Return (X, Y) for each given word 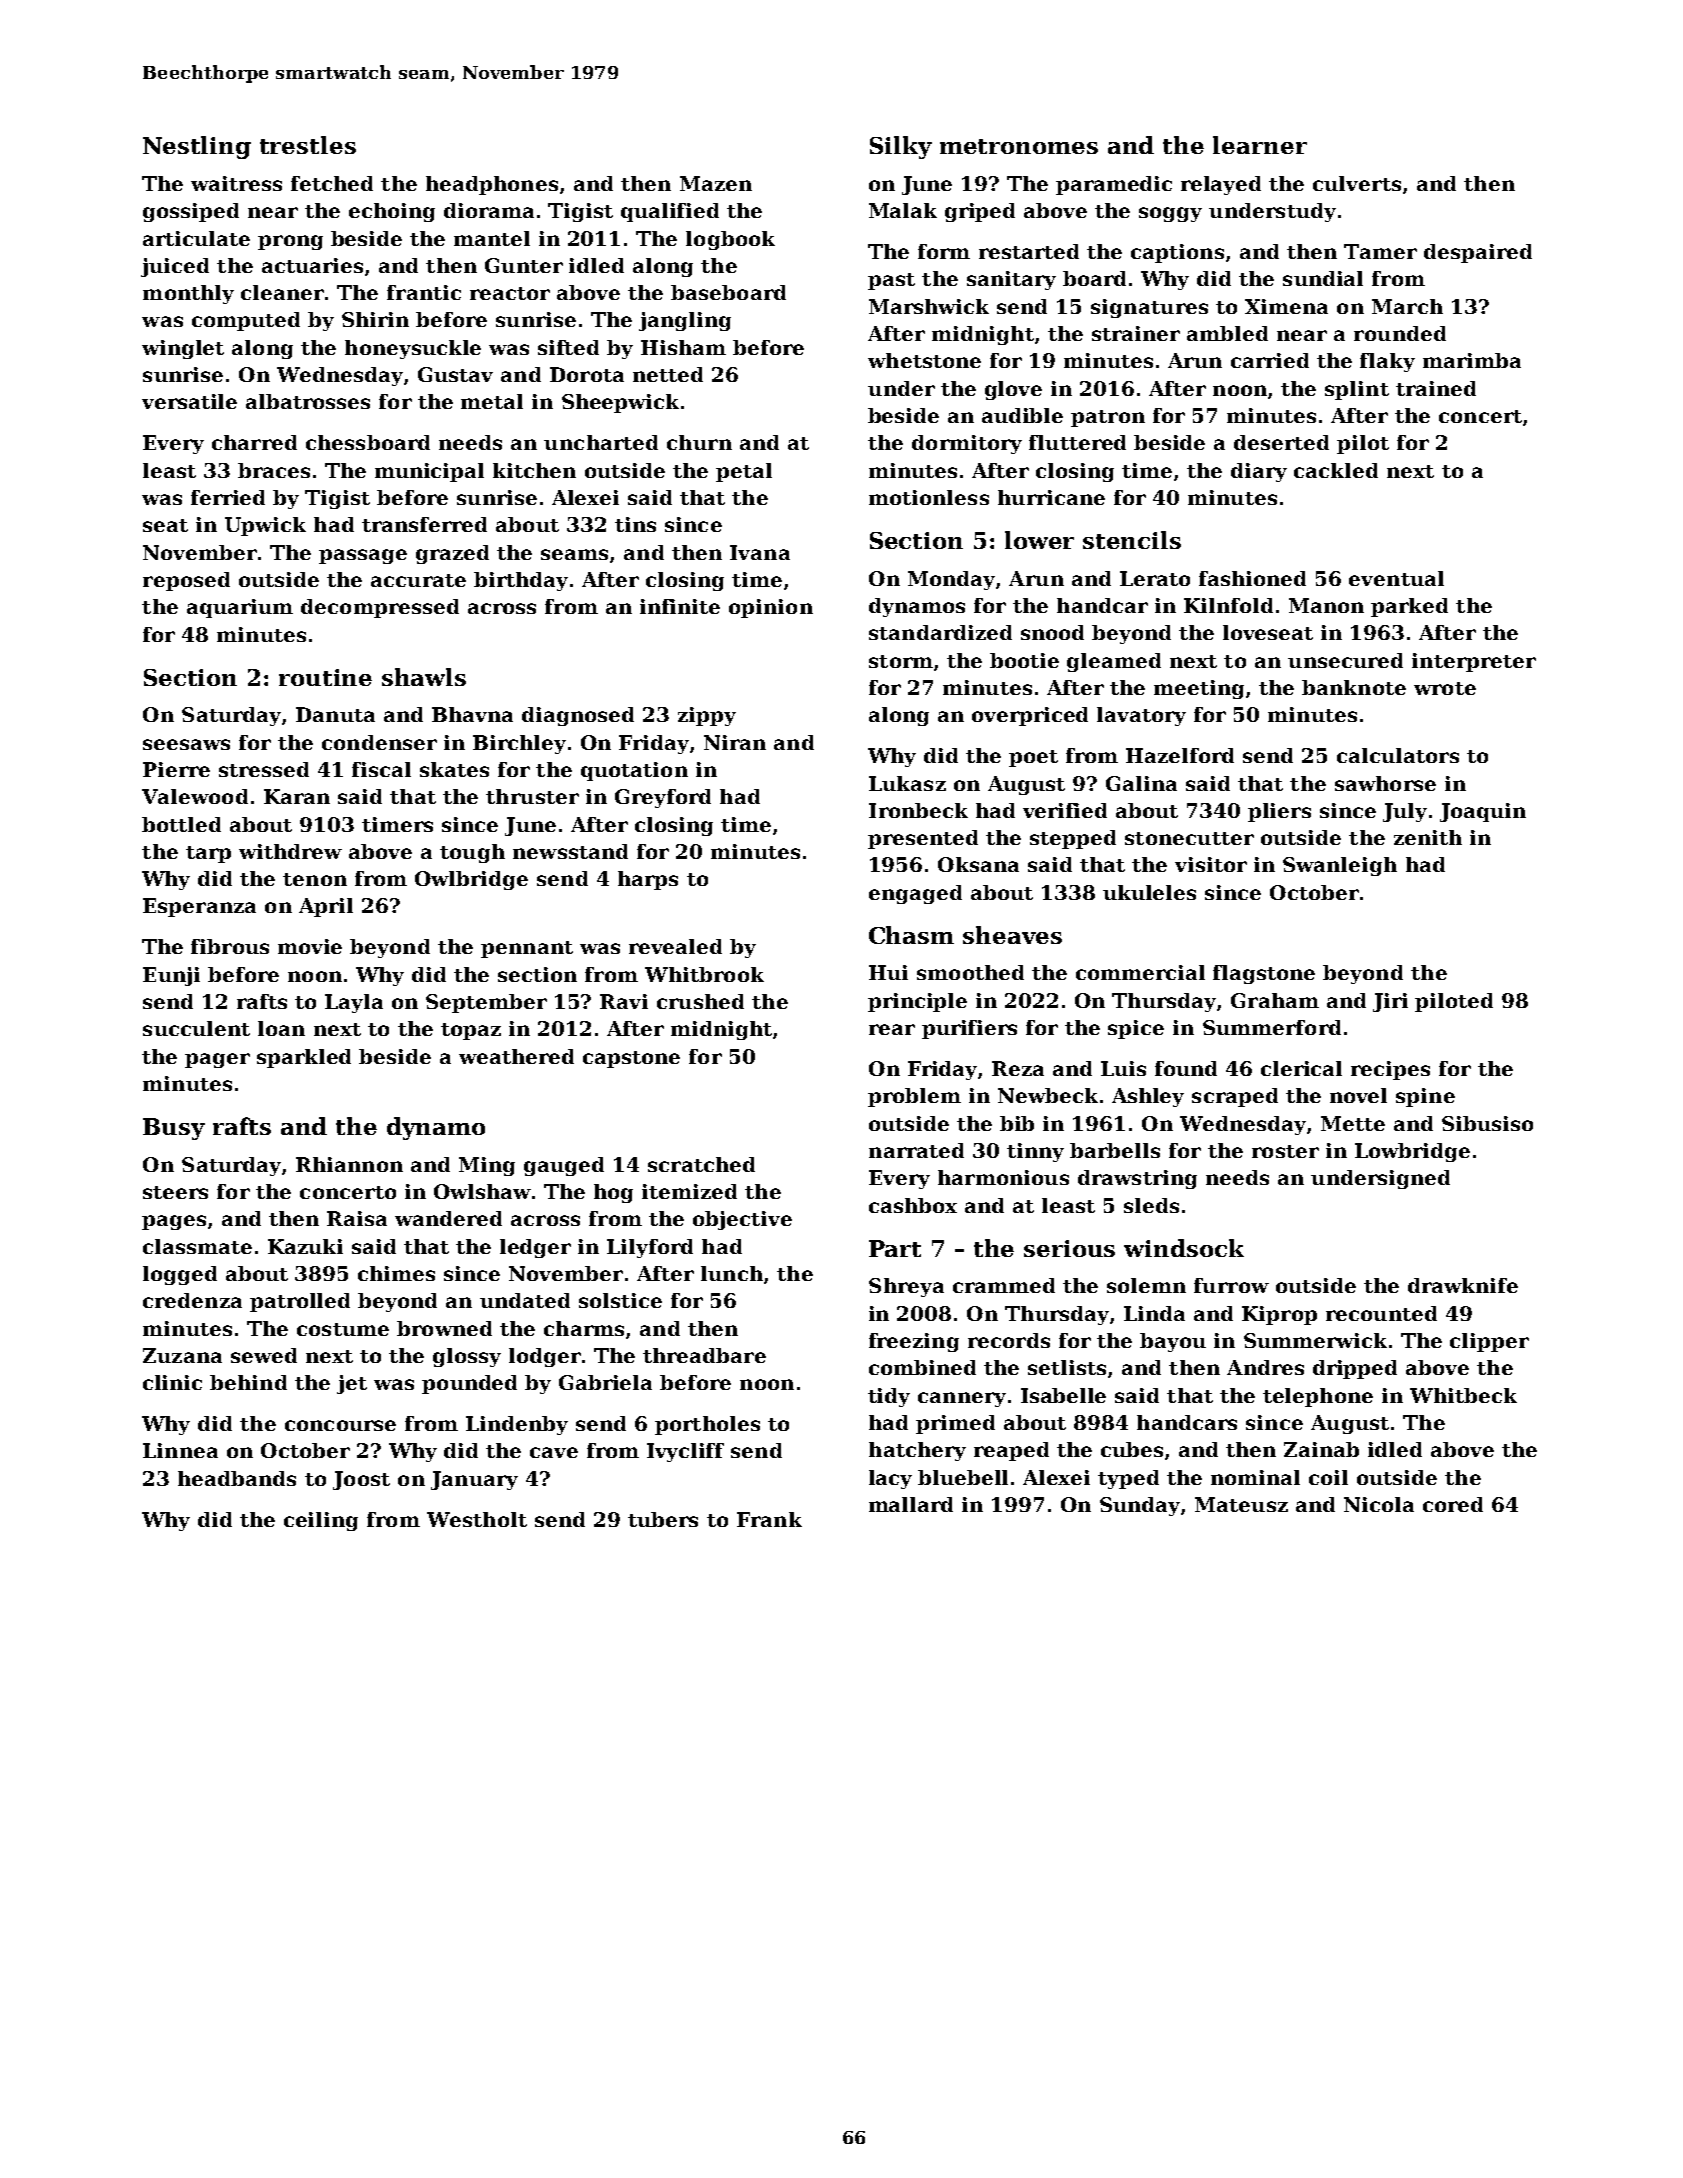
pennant (527, 949)
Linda (1154, 1313)
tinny (1035, 1152)
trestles (308, 145)
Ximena (1286, 306)
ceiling (321, 1521)
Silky (901, 147)
